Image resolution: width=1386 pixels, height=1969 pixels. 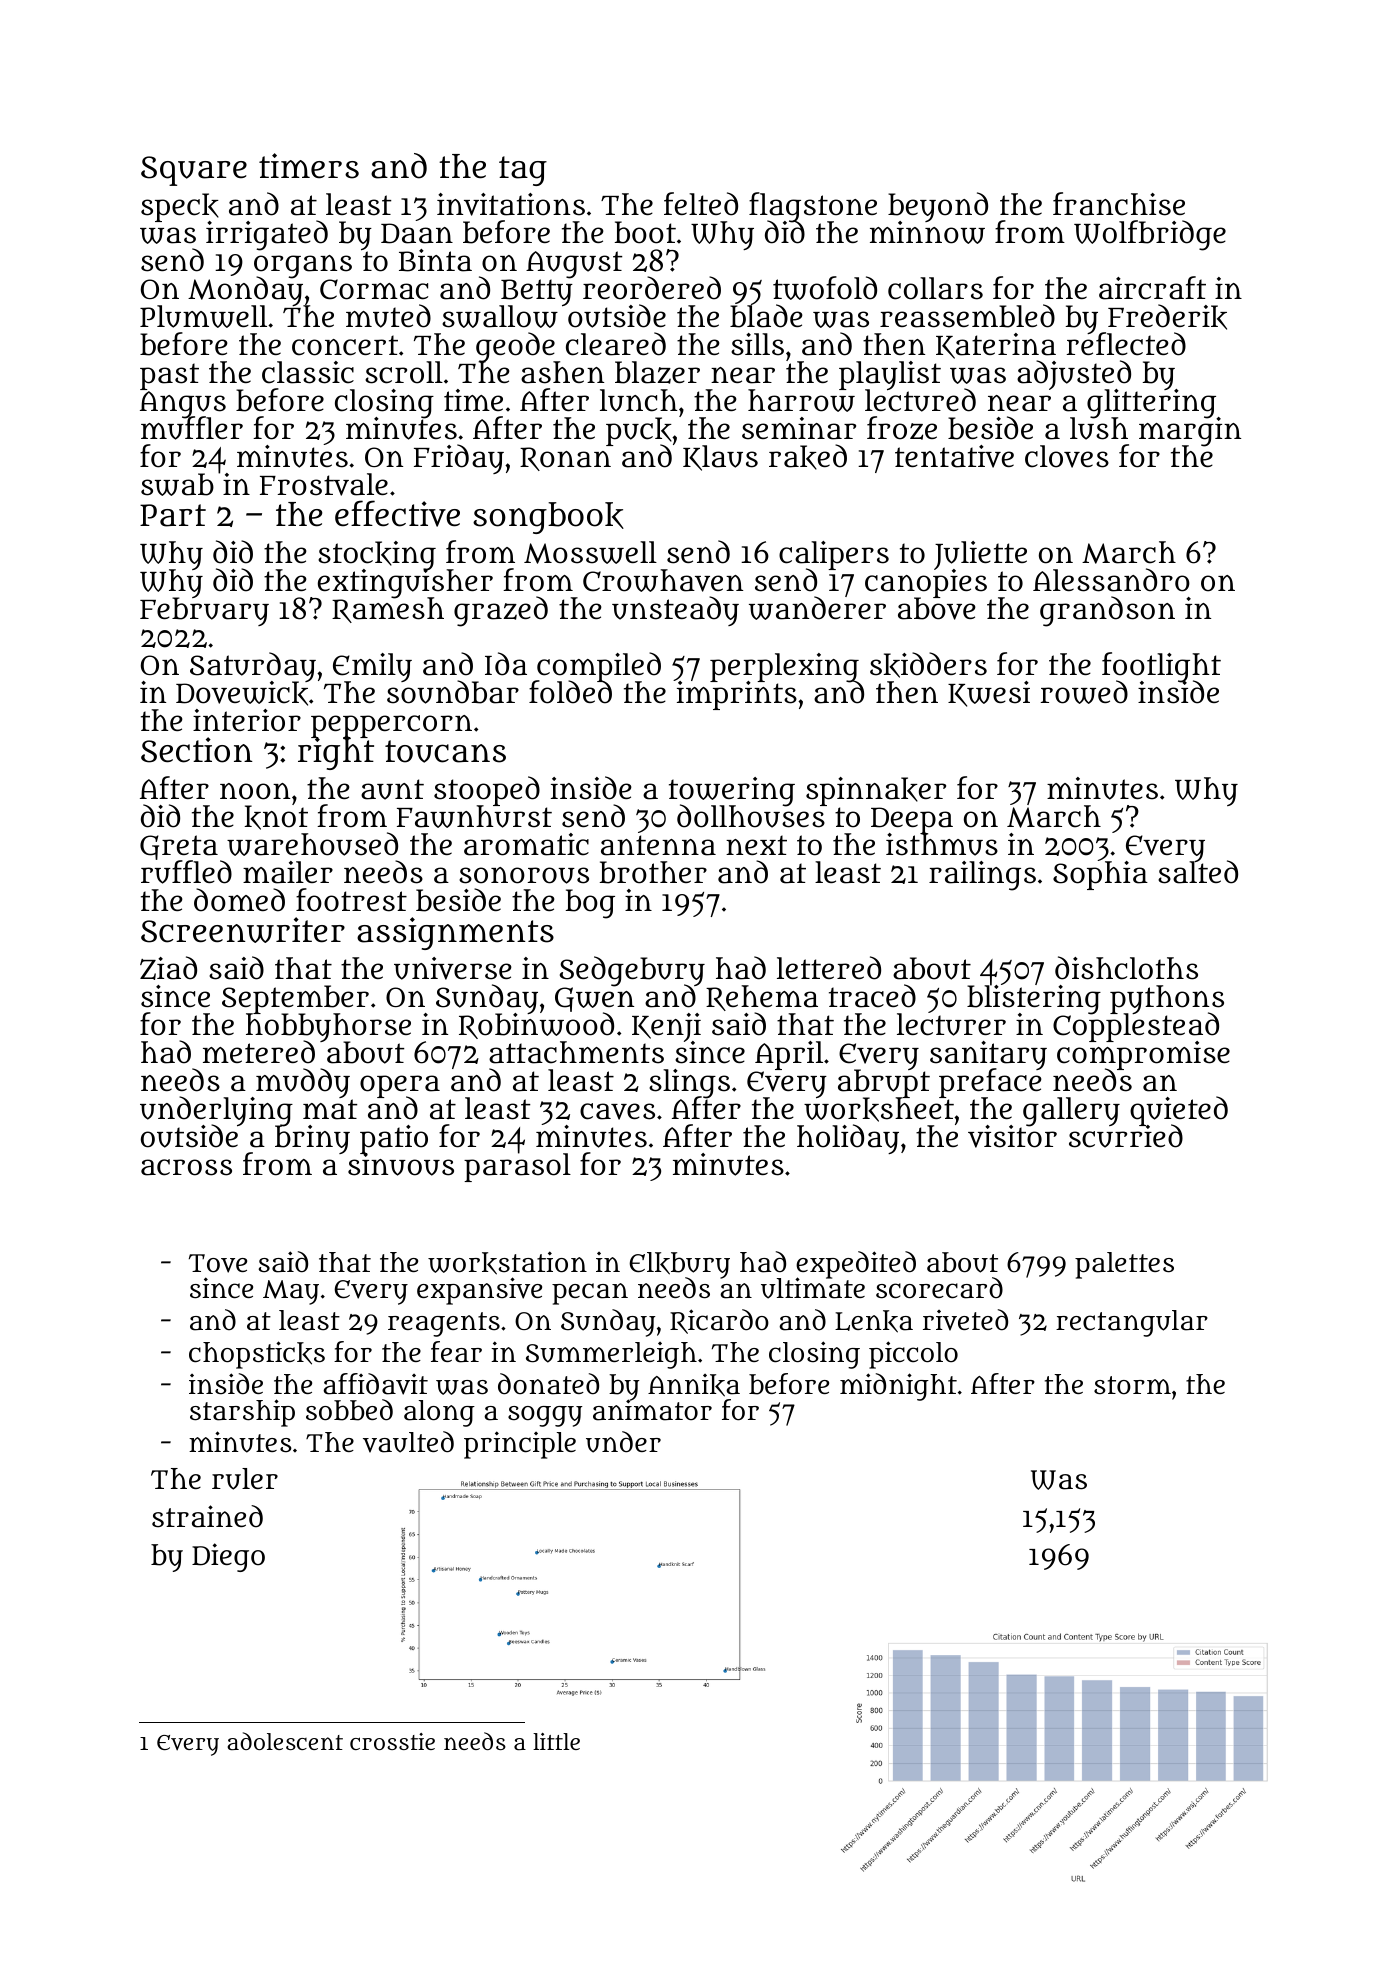 What do you see at coordinates (829, 968) in the image?
I see `lettered` at bounding box center [829, 968].
